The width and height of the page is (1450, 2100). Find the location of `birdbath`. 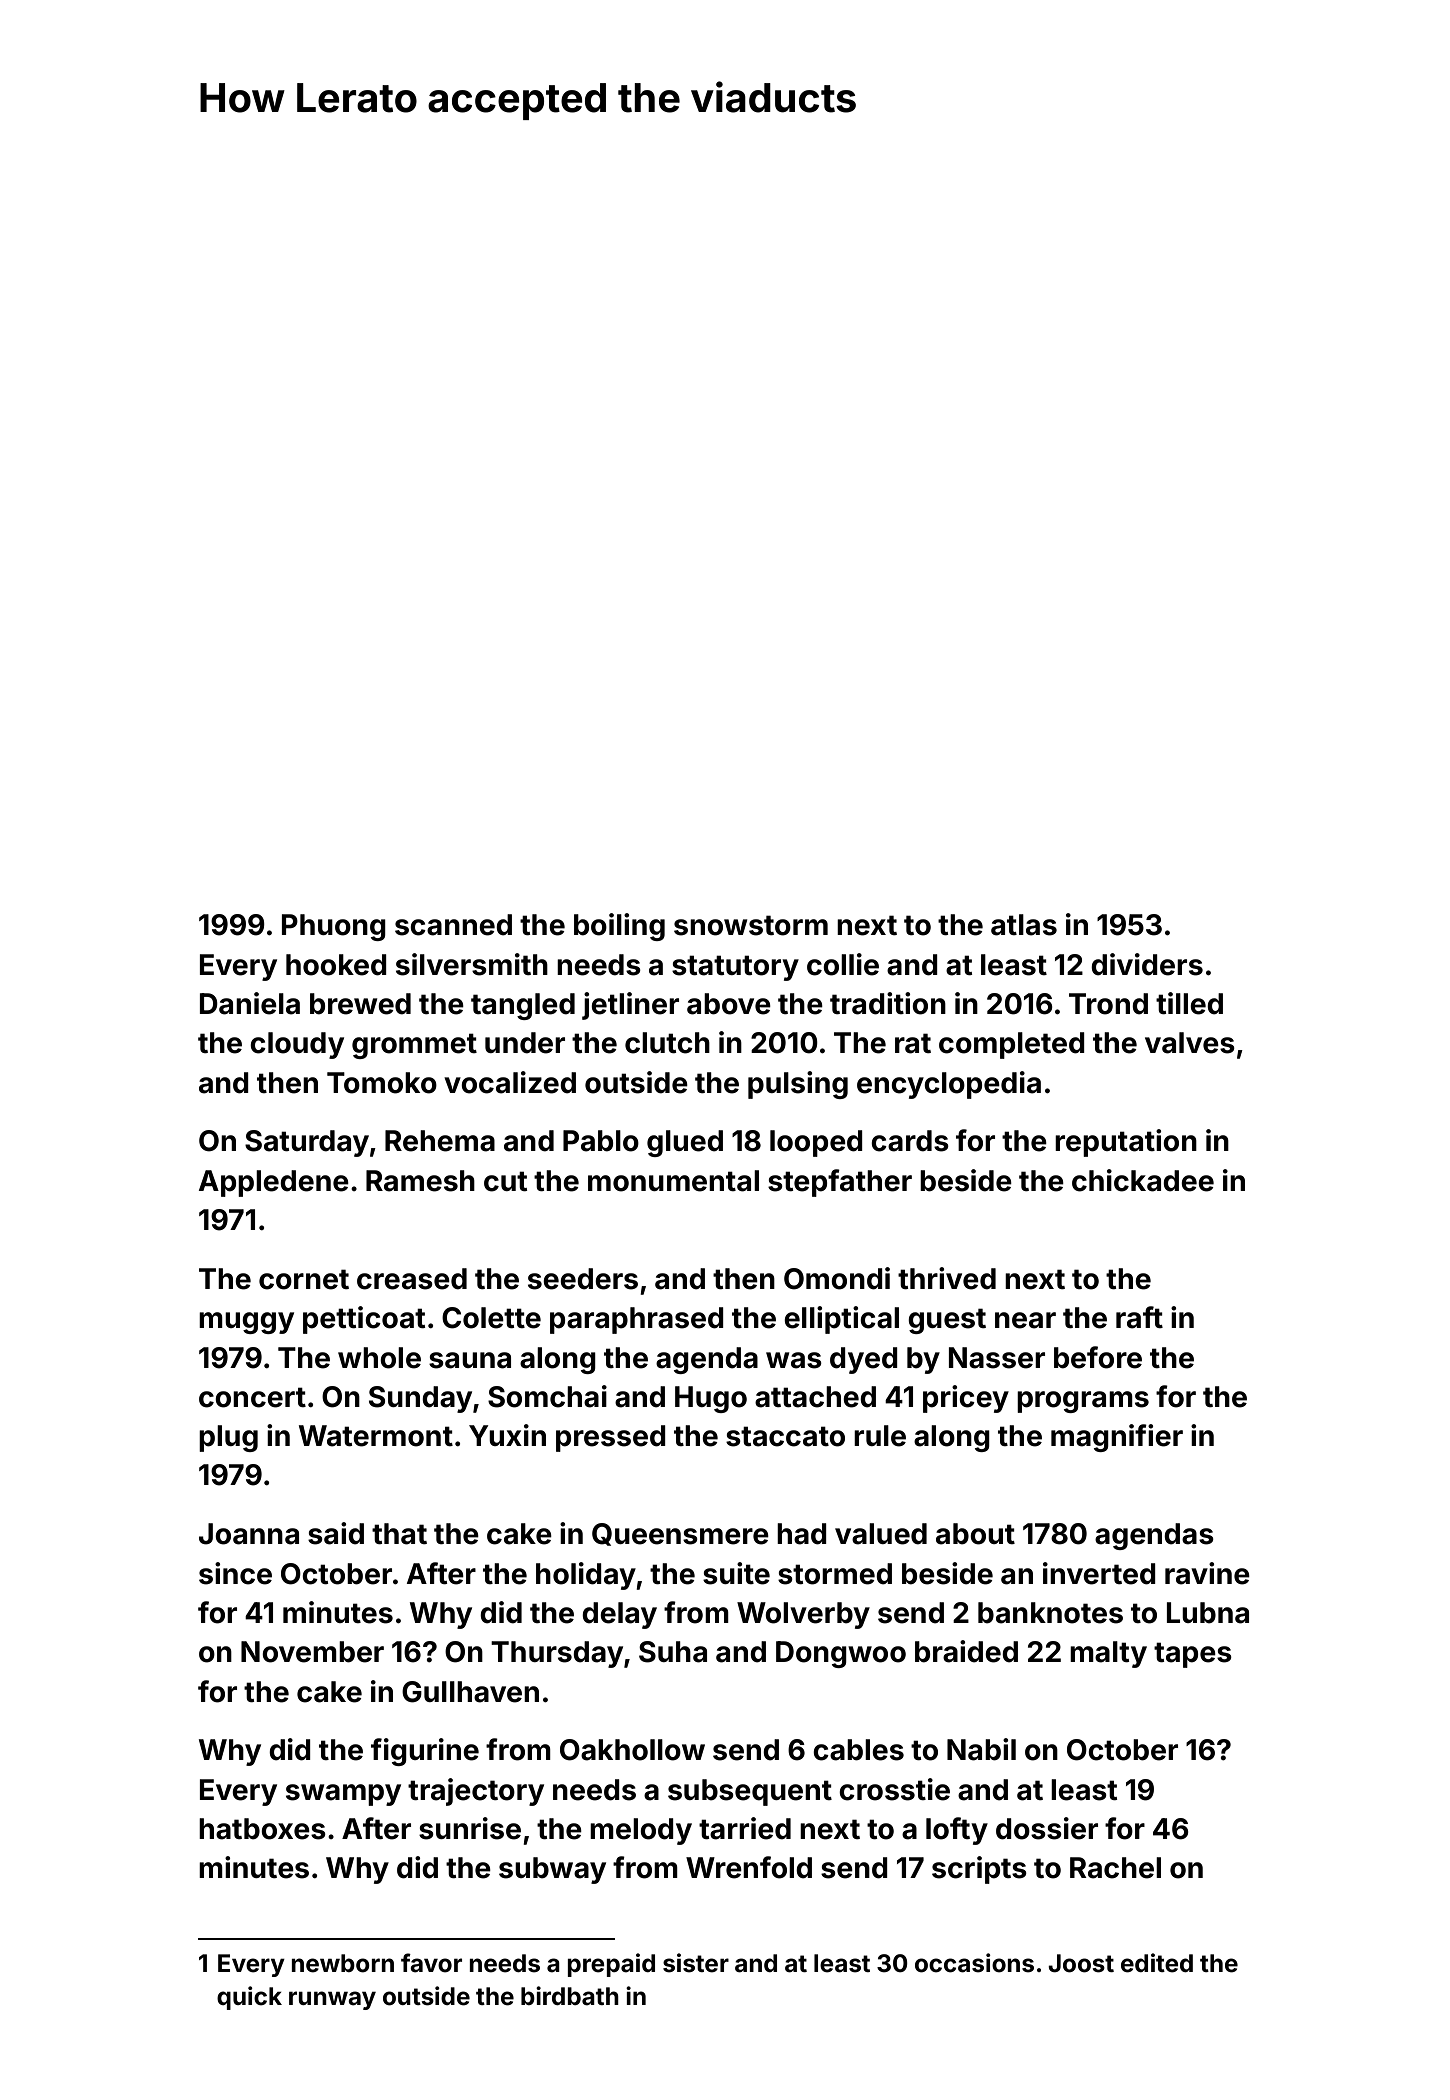

birdbath is located at coordinates (570, 1996).
